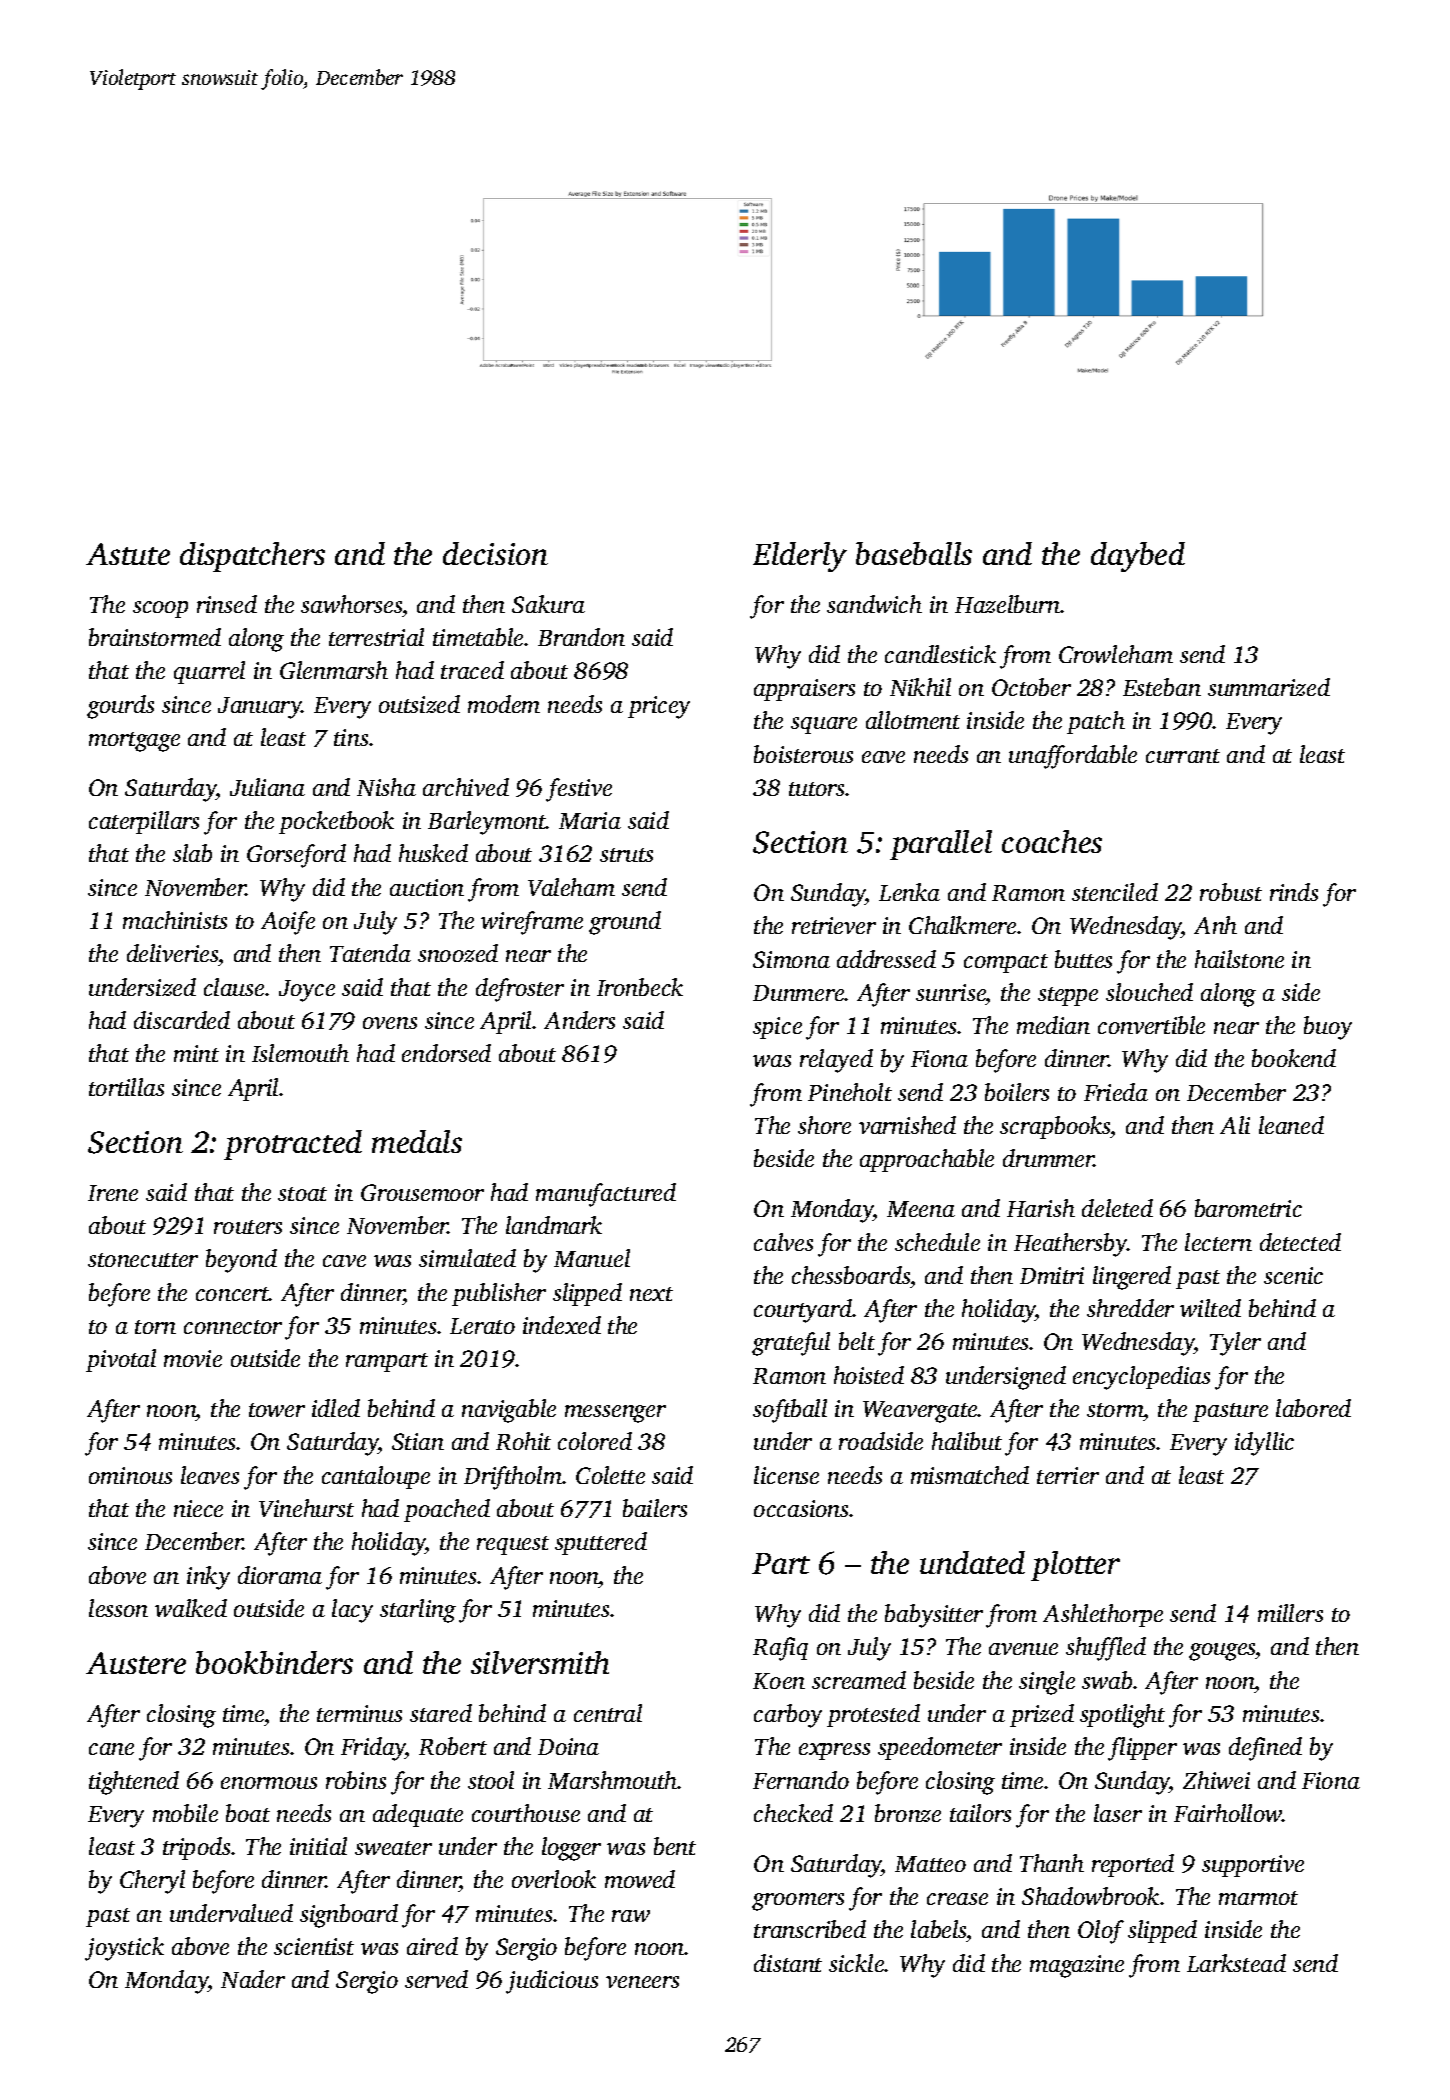 This screenshot has width=1450, height=2100. I want to click on defined, so click(1265, 1749).
